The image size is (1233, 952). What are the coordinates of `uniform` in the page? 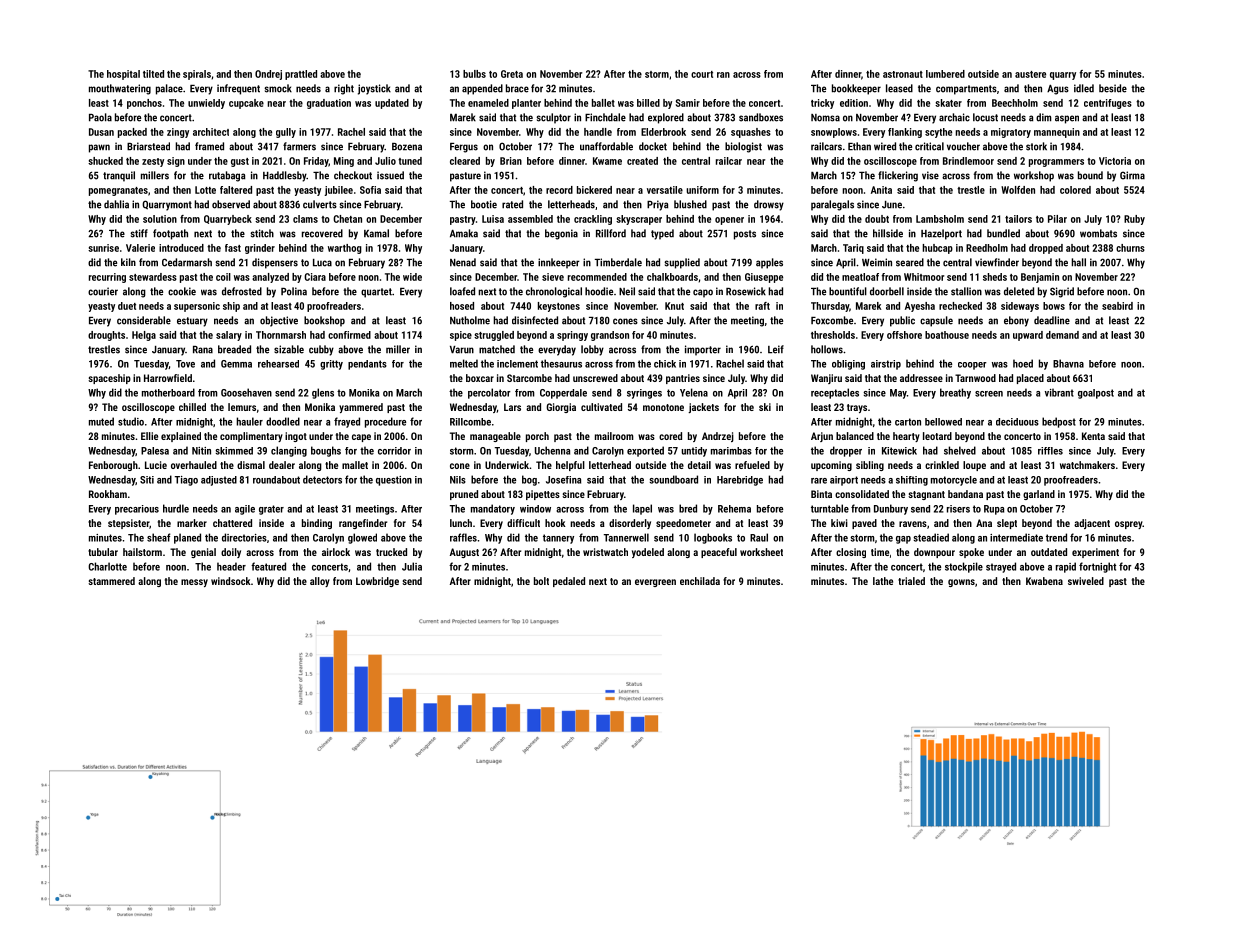 It's located at (702, 190).
